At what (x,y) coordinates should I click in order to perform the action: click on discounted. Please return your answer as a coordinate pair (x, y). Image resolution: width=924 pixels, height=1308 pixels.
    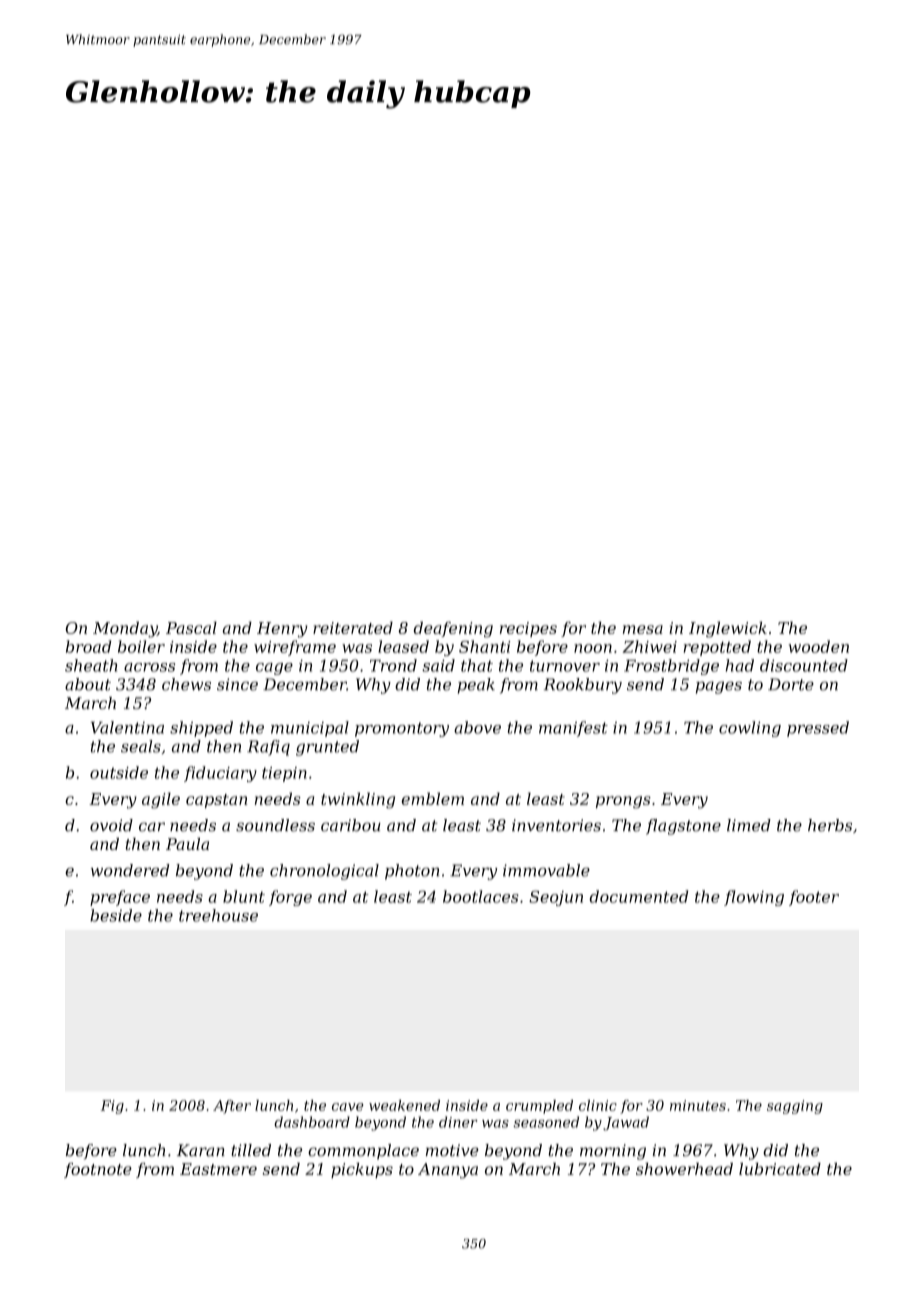
    Looking at the image, I should click on (804, 665).
